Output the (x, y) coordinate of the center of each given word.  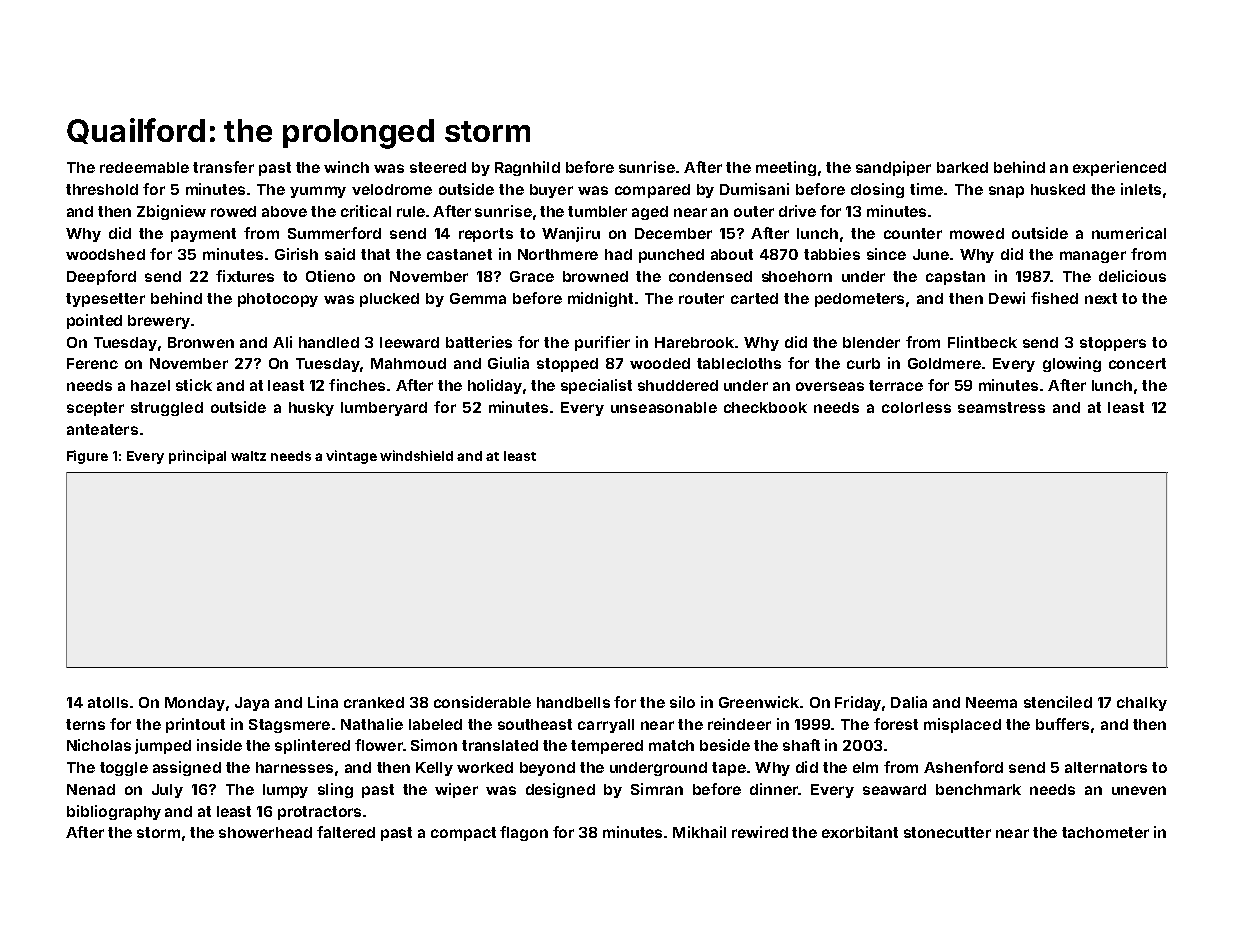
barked (962, 167)
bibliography (114, 812)
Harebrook (694, 342)
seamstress (1001, 407)
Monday (195, 704)
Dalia (909, 702)
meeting (786, 168)
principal (197, 457)
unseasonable (664, 407)
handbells (573, 702)
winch (346, 167)
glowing (1072, 364)
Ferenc (92, 363)
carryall (606, 726)
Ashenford (963, 767)
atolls (108, 702)
